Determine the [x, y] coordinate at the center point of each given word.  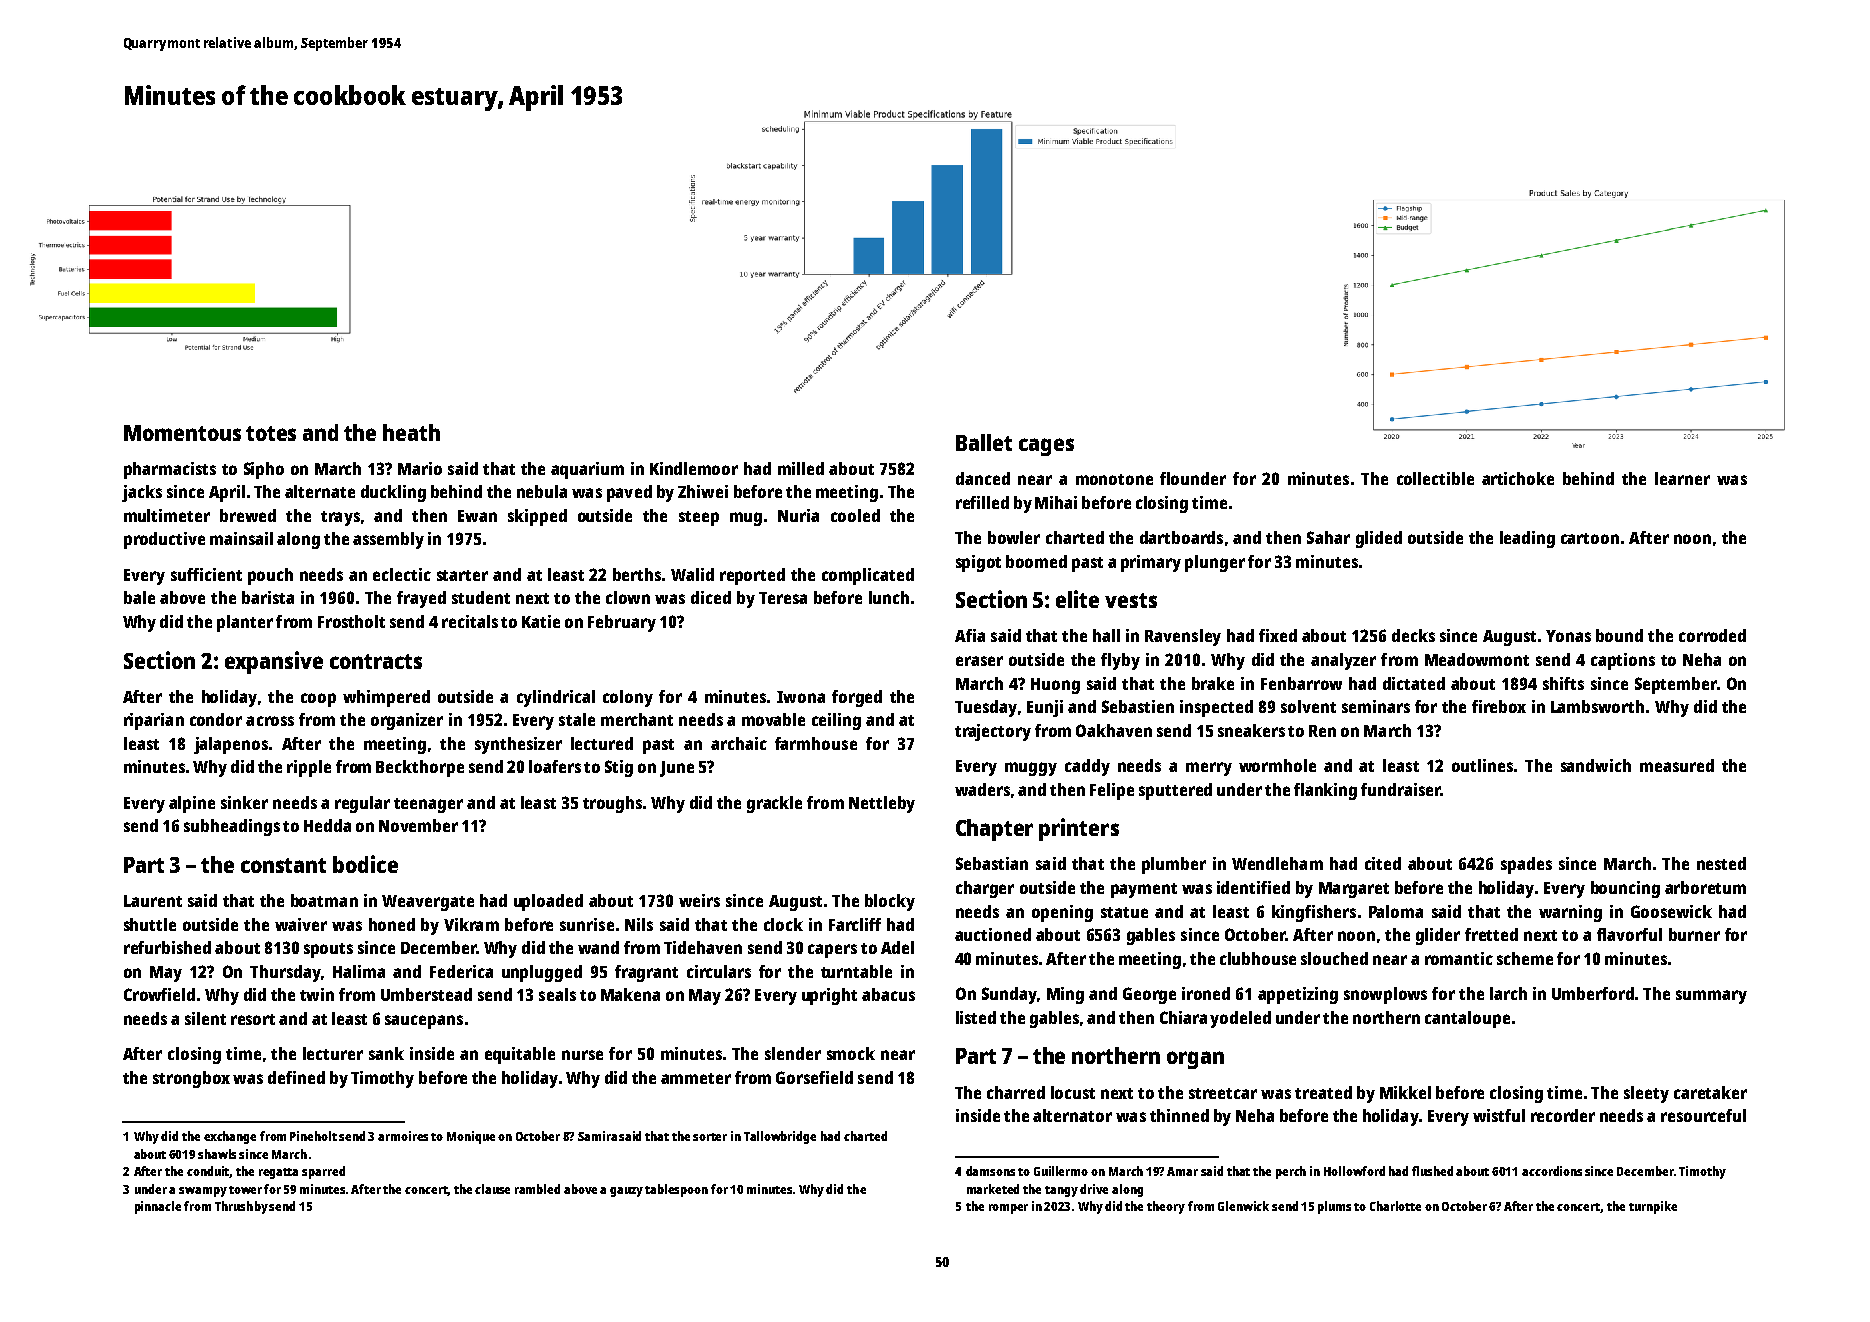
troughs [612, 804]
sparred [323, 1172]
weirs [699, 900]
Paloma [1396, 911]
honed [392, 924]
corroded [1712, 635]
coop [318, 700]
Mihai [1056, 502]
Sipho [264, 470]
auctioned [993, 934]
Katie [541, 621]
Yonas [1568, 636]
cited [1383, 863]
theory [1166, 1207]
